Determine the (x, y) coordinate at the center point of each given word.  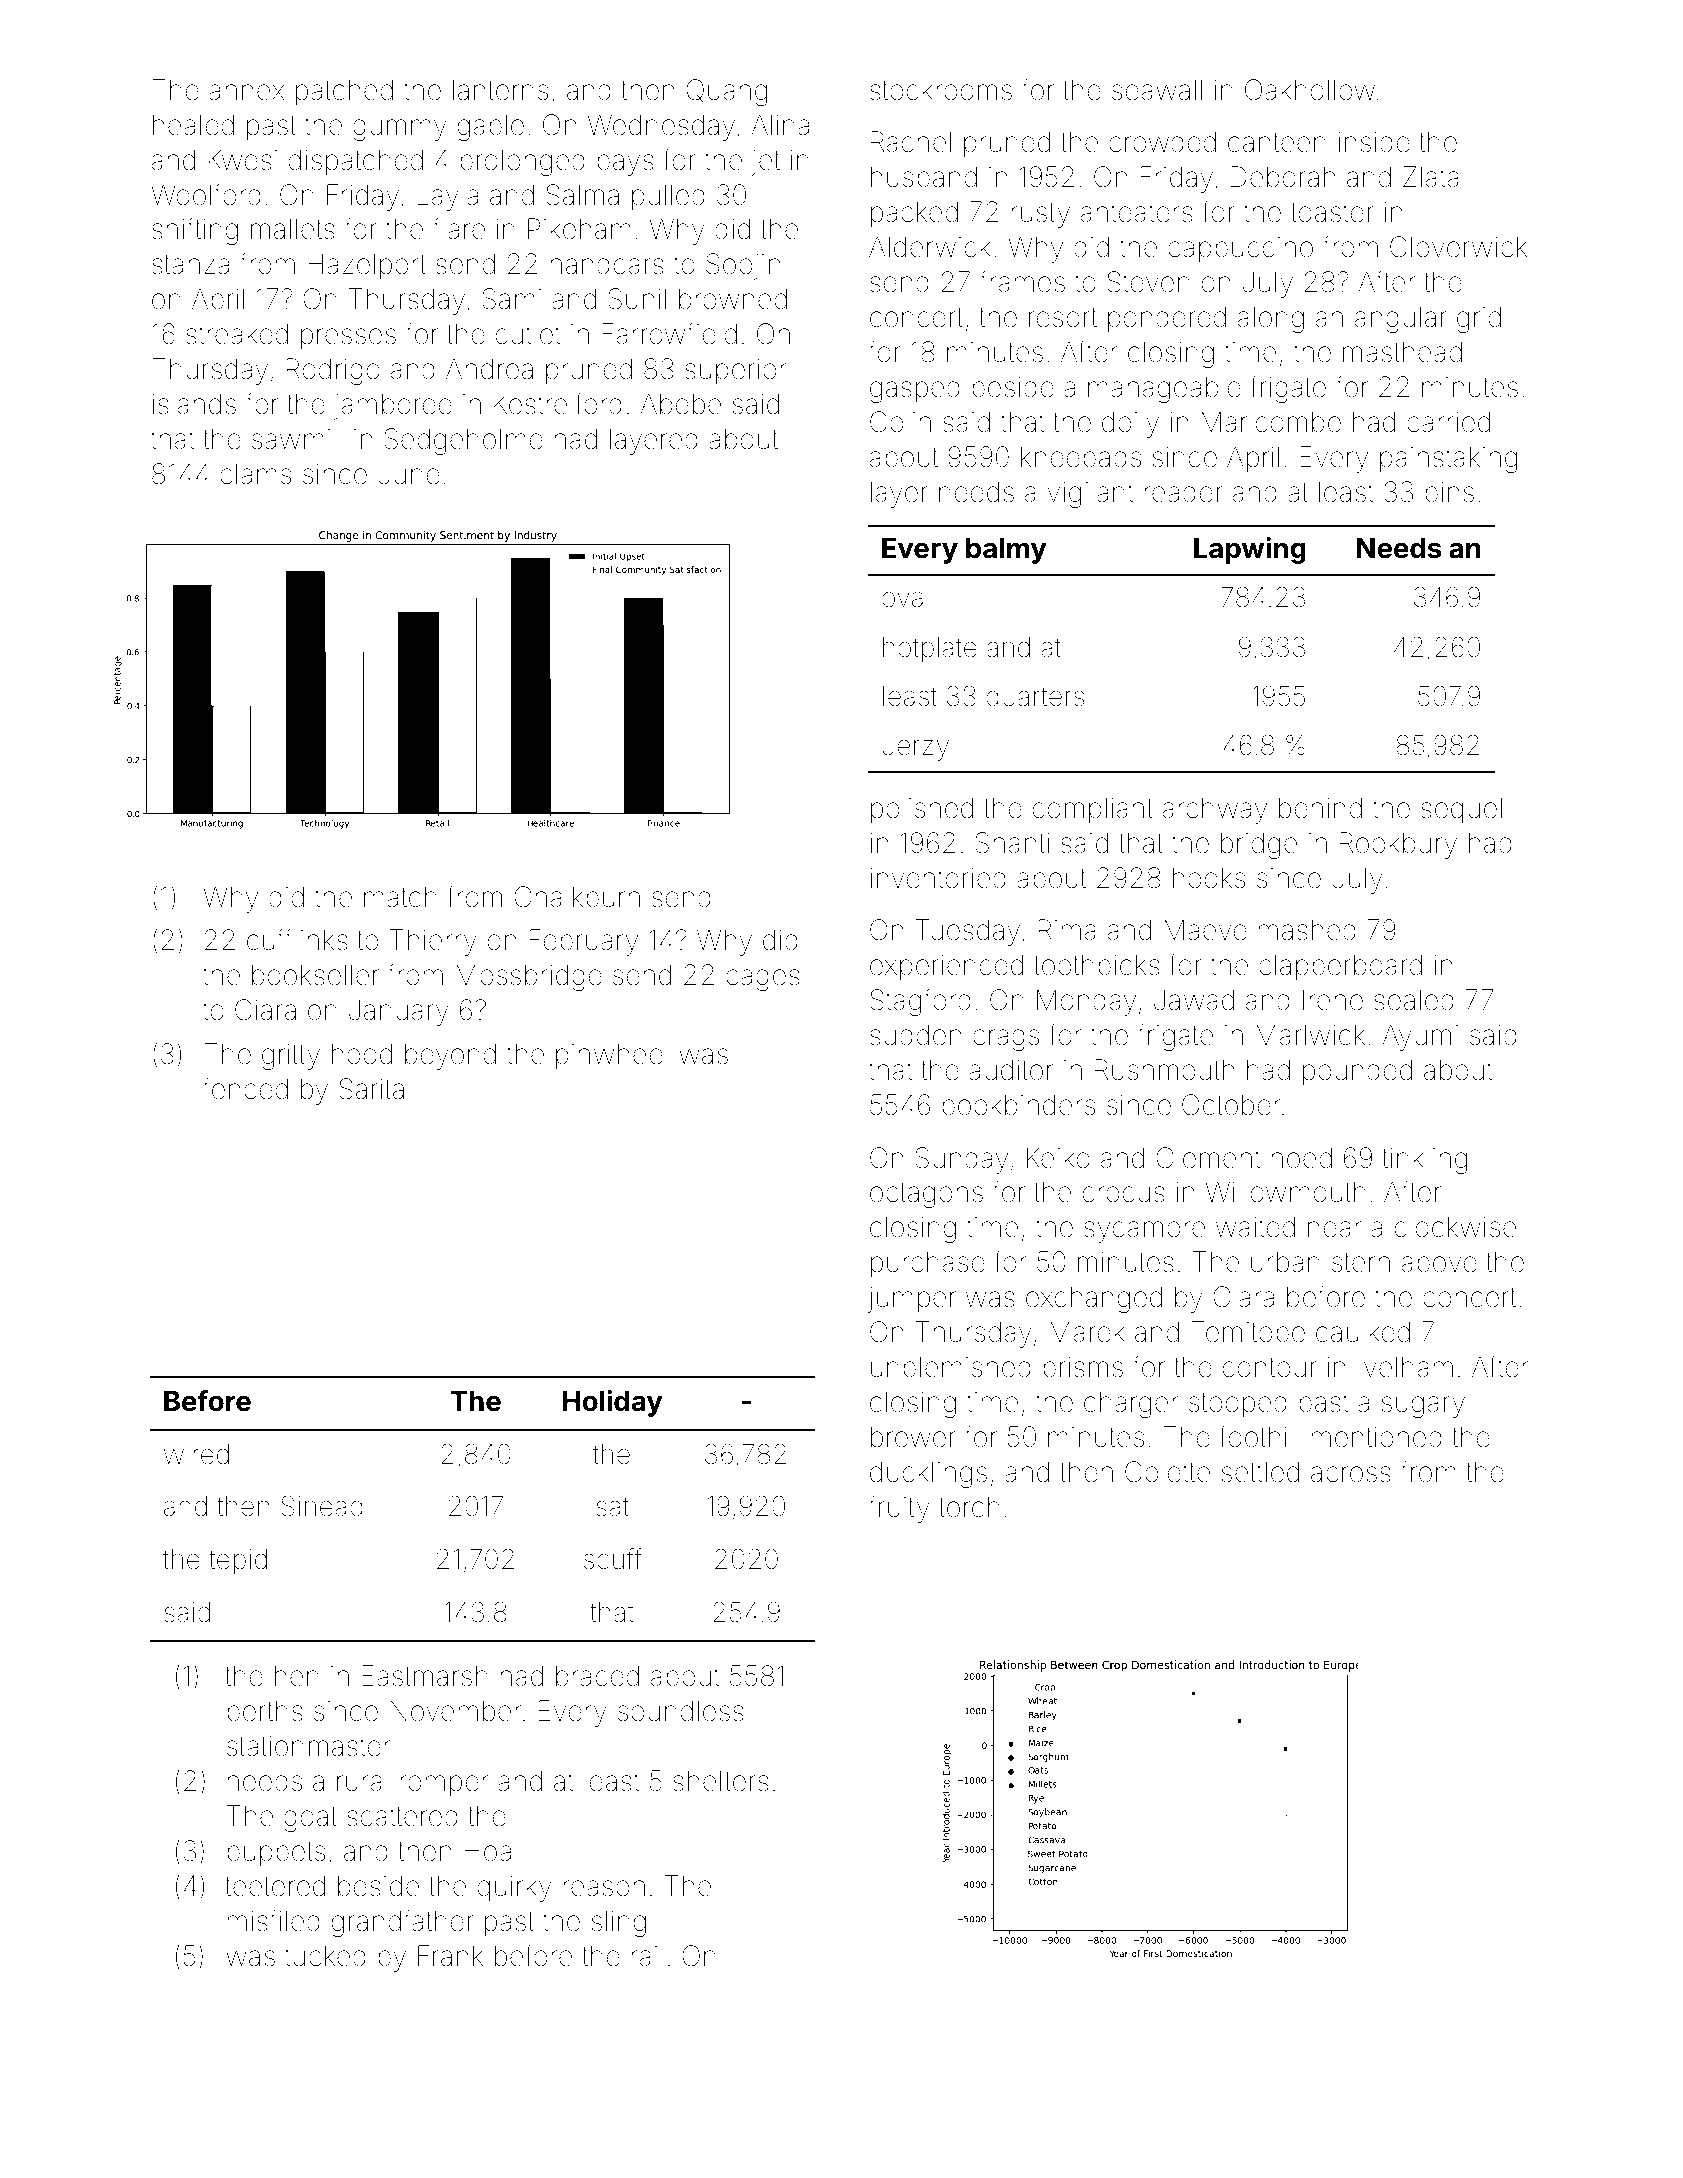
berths (265, 1711)
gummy (400, 130)
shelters (721, 1781)
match (400, 897)
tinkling (1424, 1161)
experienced (946, 967)
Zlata (1431, 177)
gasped (915, 390)
